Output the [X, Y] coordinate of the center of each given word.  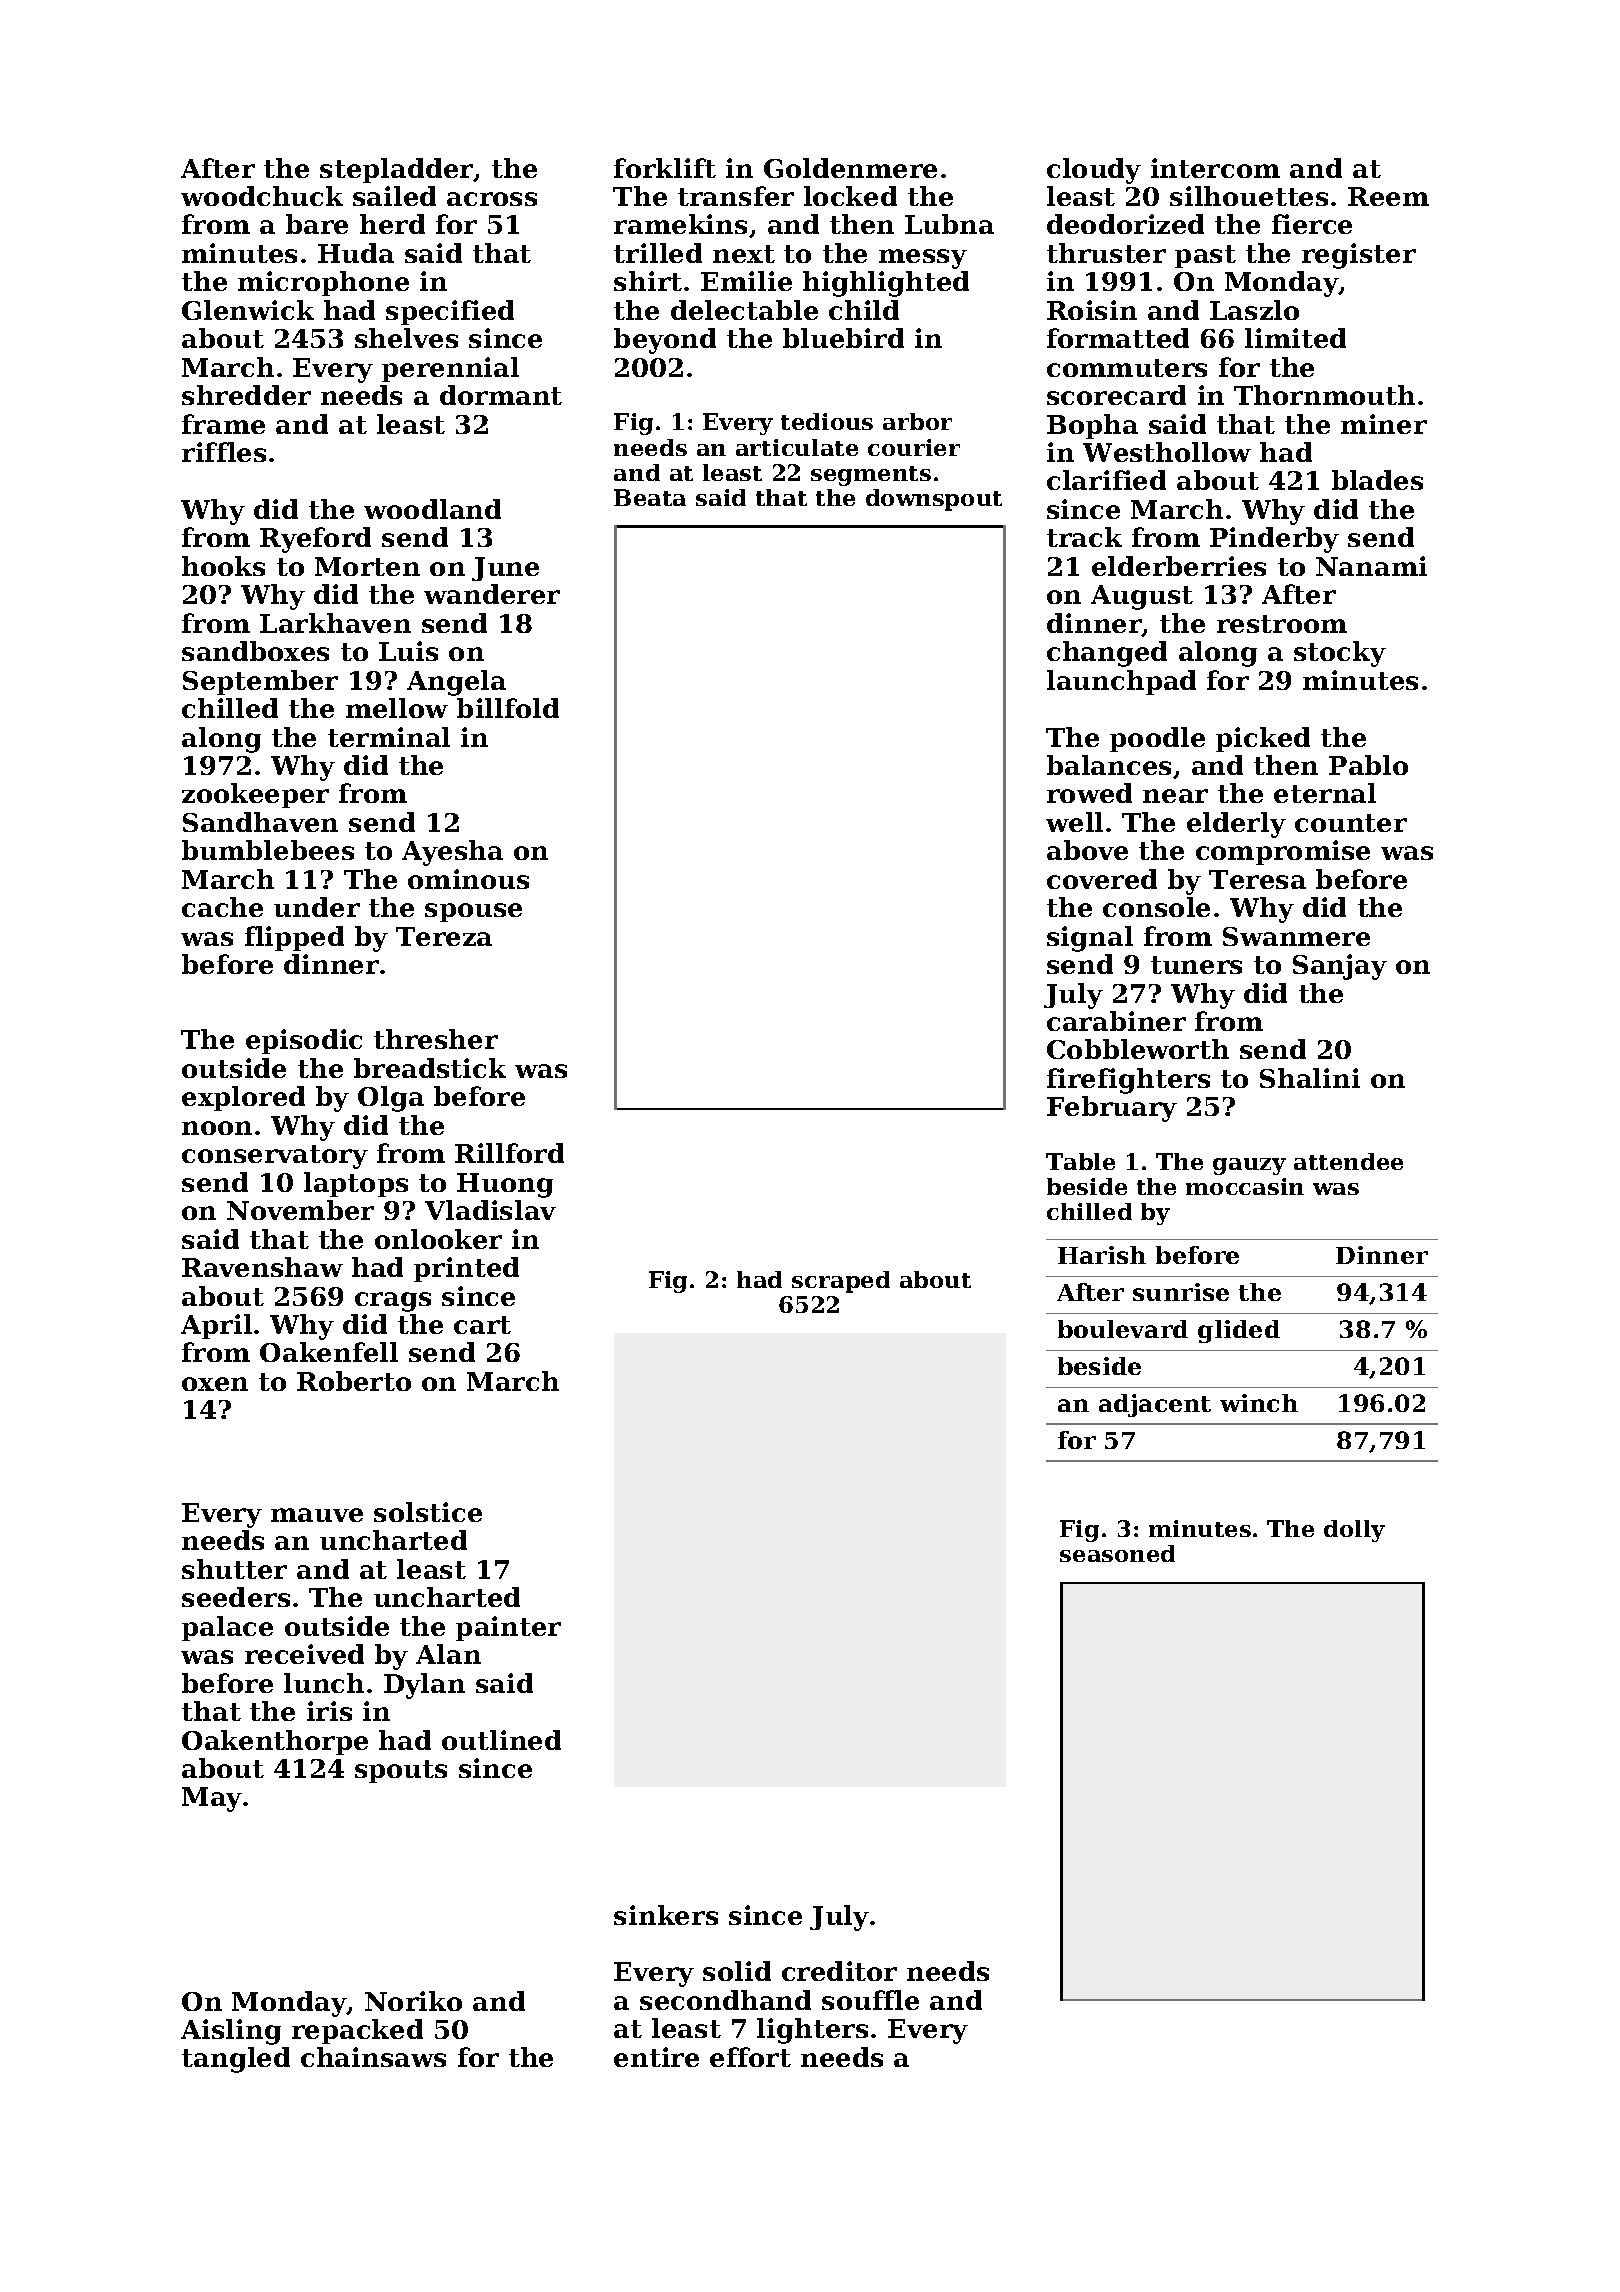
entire [656, 2057]
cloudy [1094, 171]
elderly [1236, 825]
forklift [665, 168]
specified [450, 312]
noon [217, 1128]
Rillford [509, 1153]
